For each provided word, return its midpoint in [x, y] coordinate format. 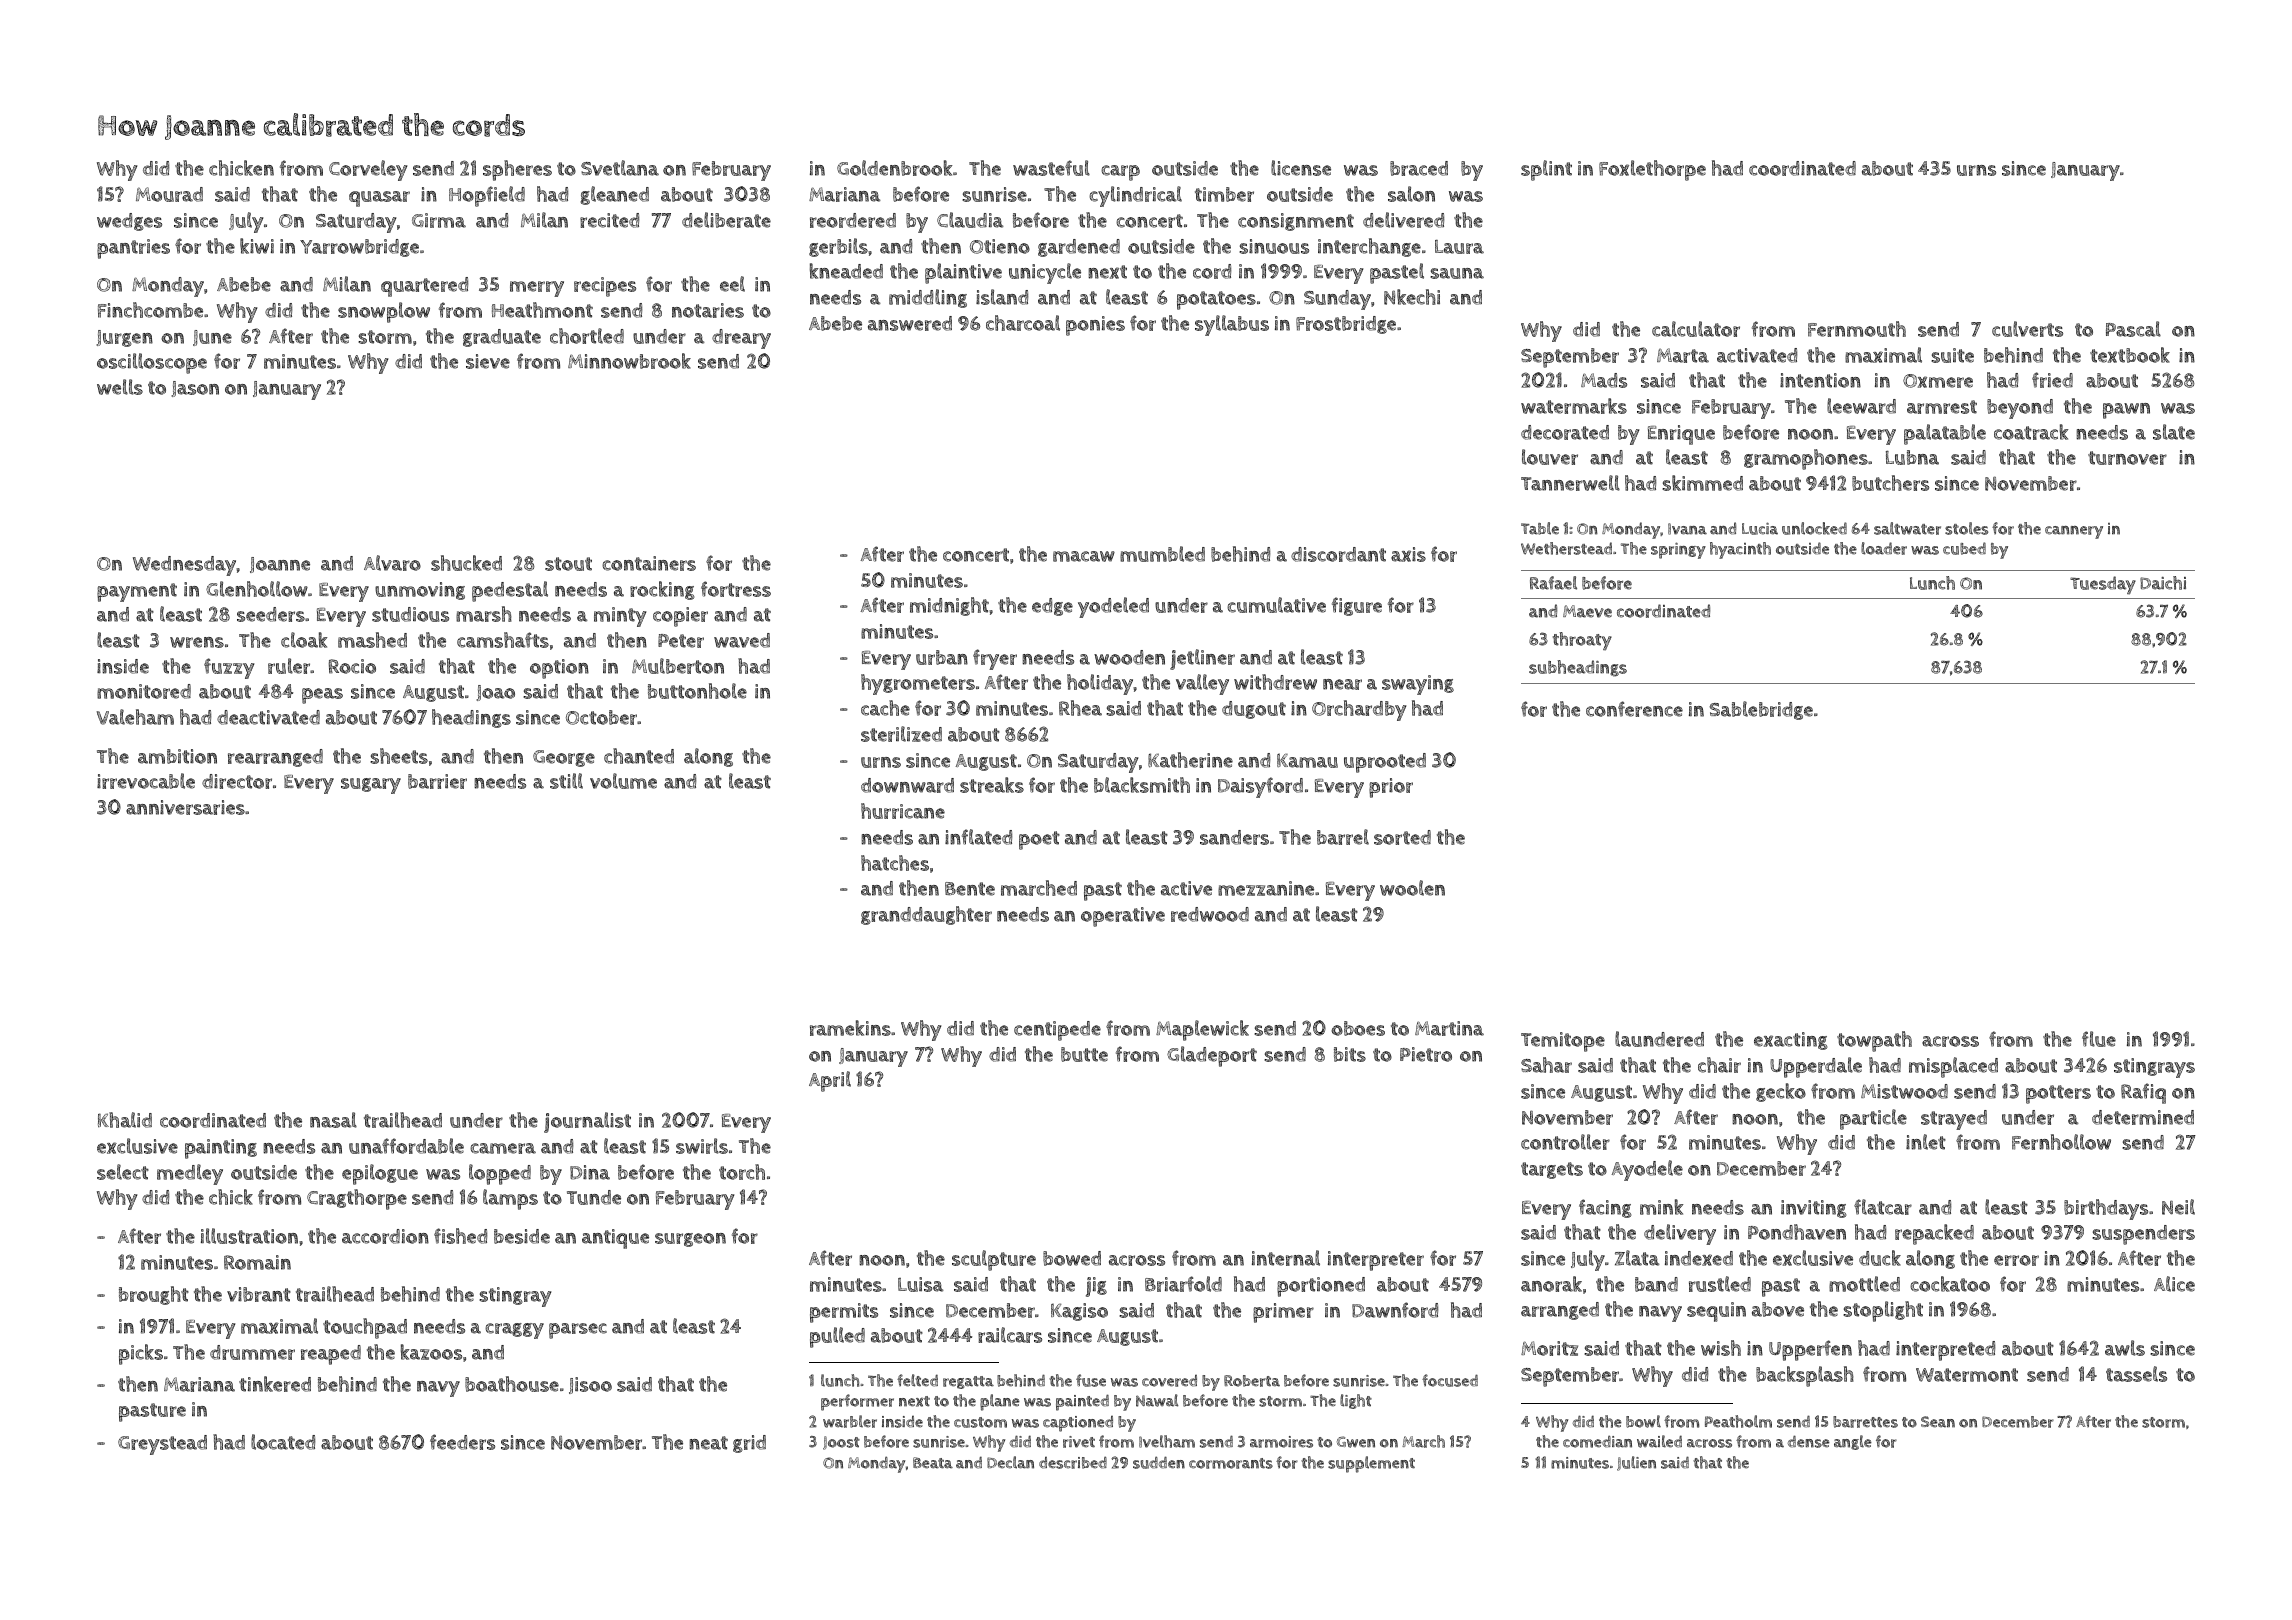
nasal [333, 1120]
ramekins [850, 1028]
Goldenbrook [894, 168]
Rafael [1553, 583]
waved [742, 640]
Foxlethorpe [1652, 170]
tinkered [275, 1384]
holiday [1100, 684]
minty [620, 617]
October [601, 717]
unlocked [1814, 528]
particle [1873, 1119]
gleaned [614, 195]
